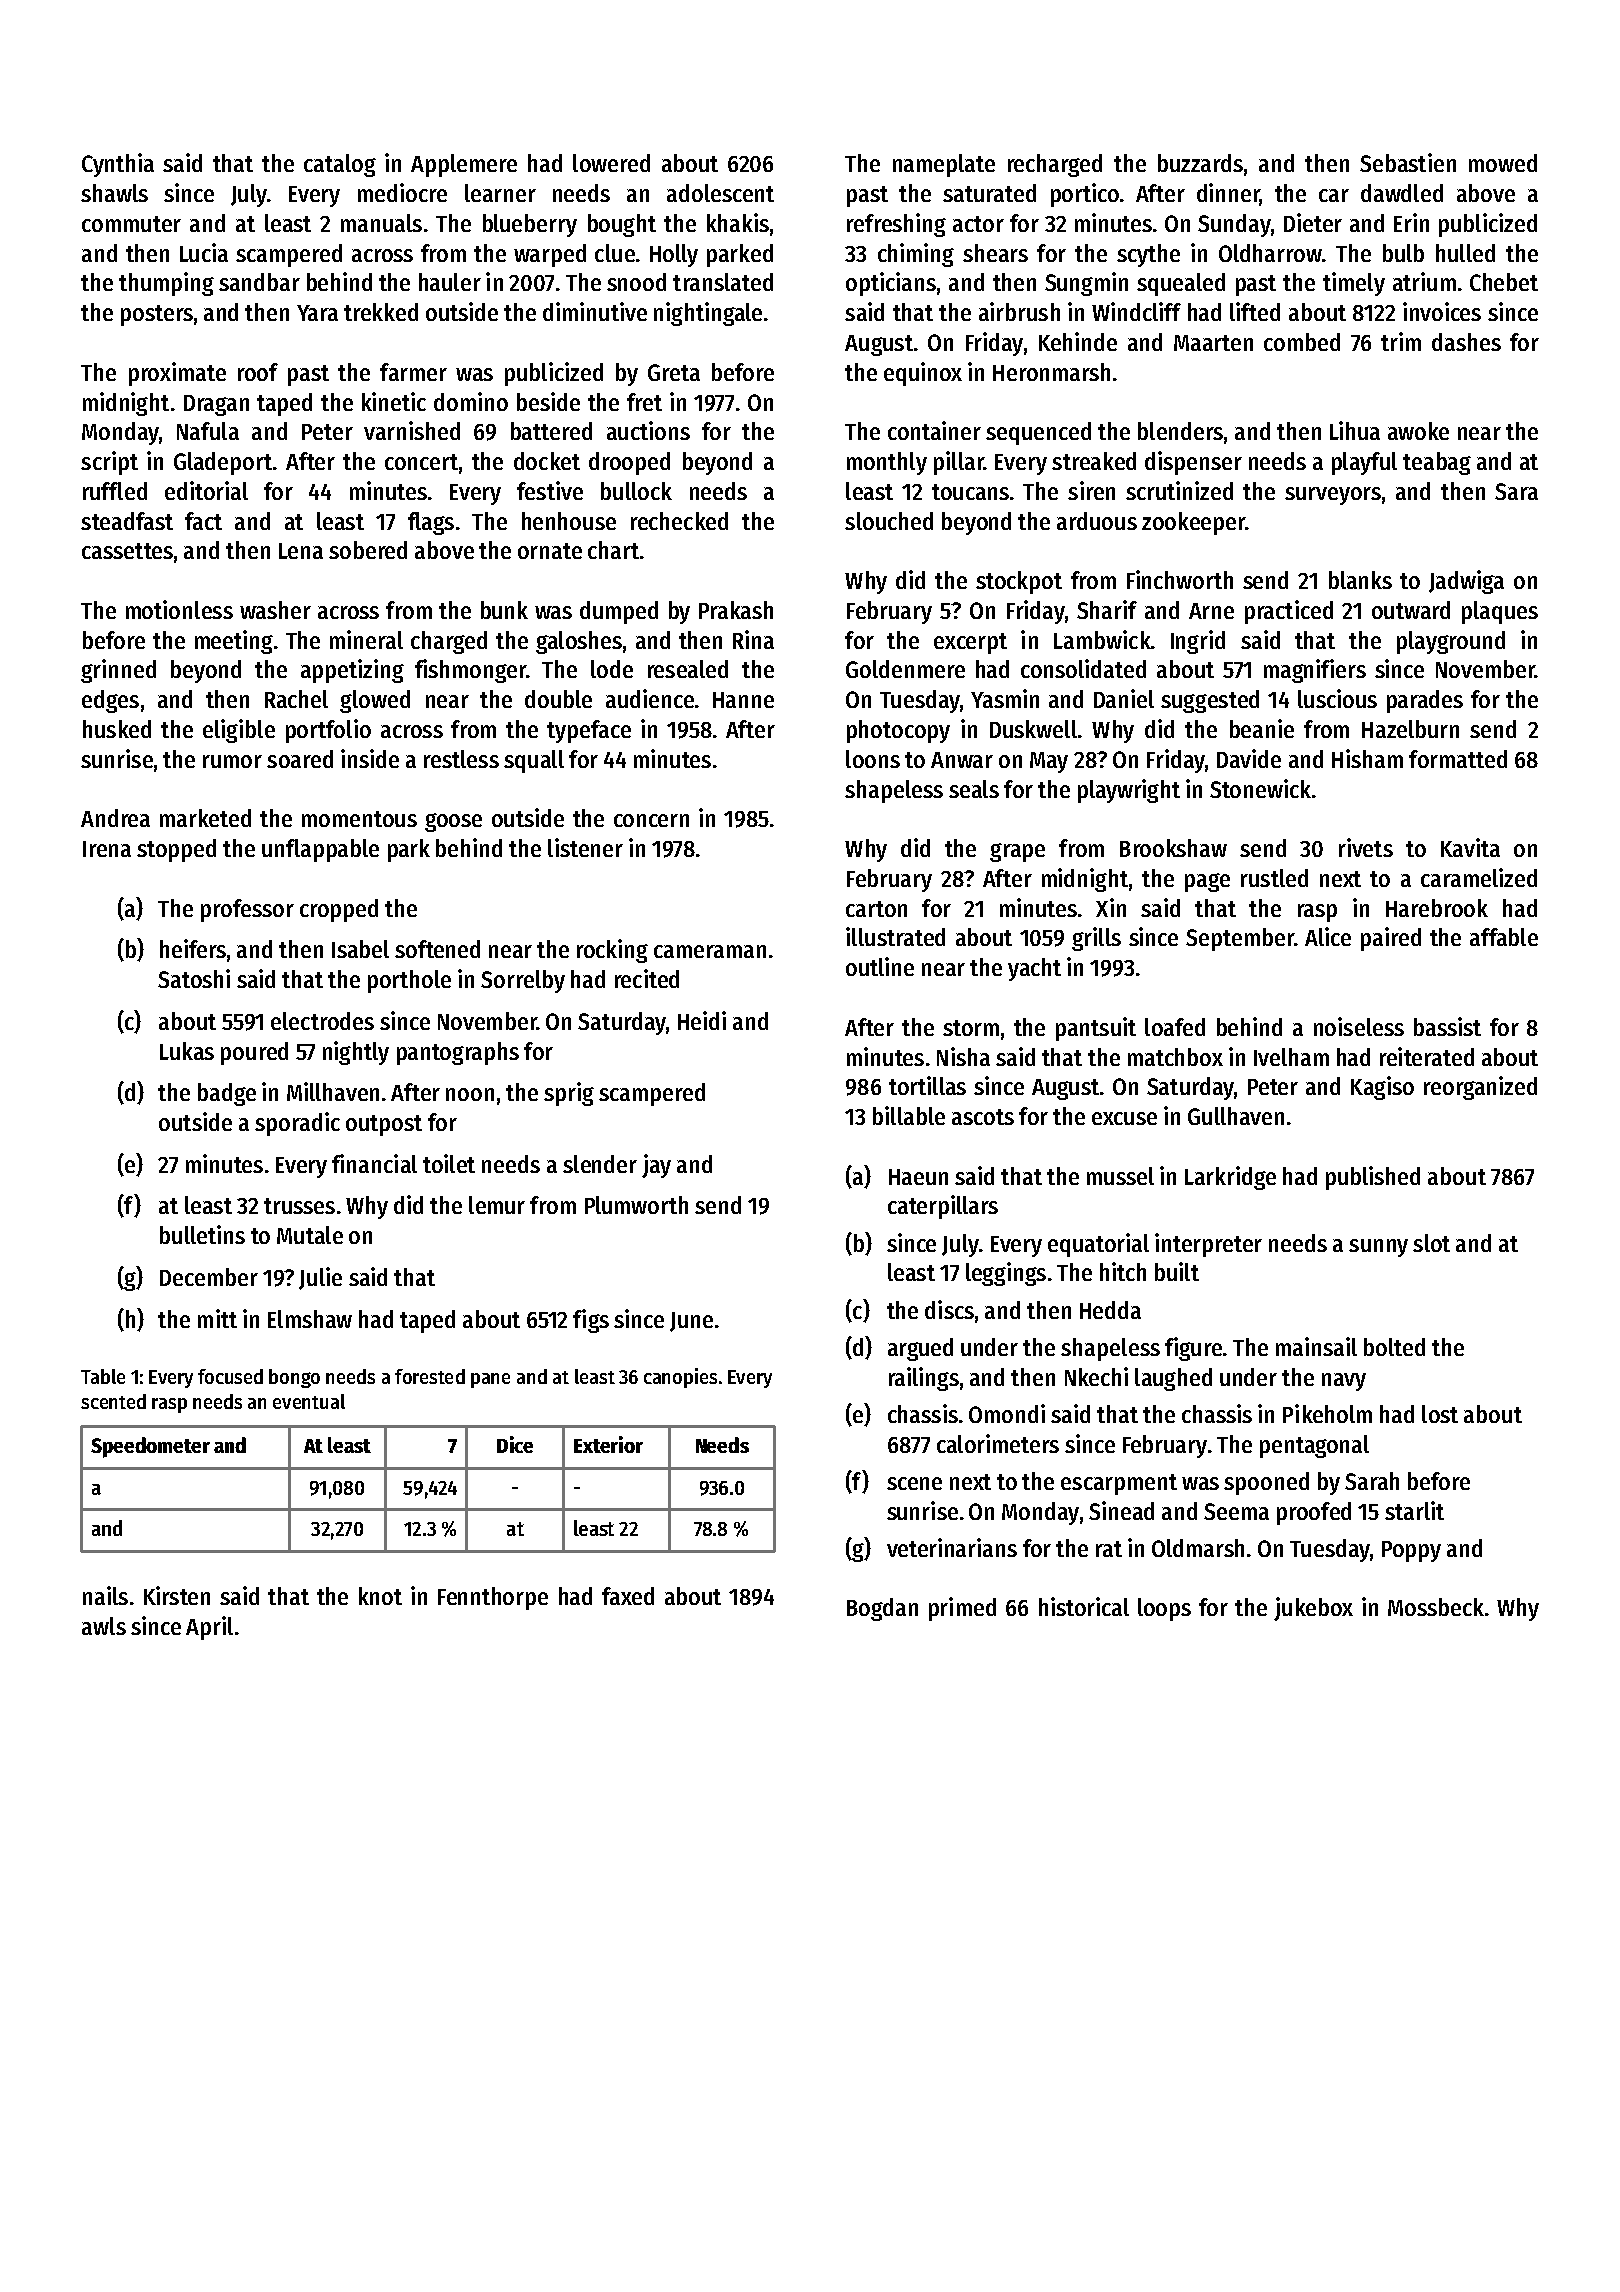 The width and height of the document is (1620, 2292). Describe the element at coordinates (1262, 728) in the document. I see `beanie` at that location.
